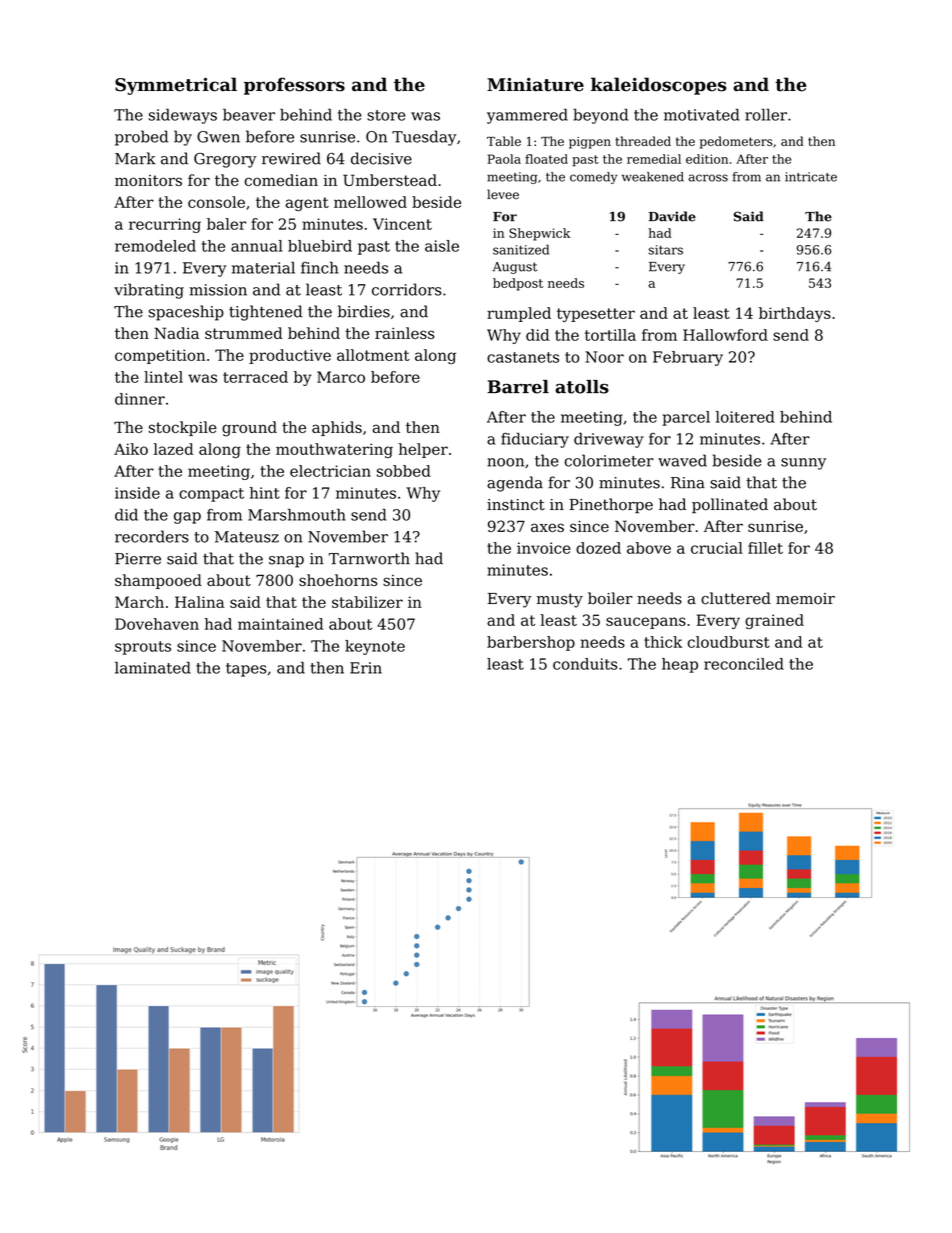 The width and height of the screenshot is (952, 1233). Describe the element at coordinates (141, 138) in the screenshot. I see `probed` at that location.
